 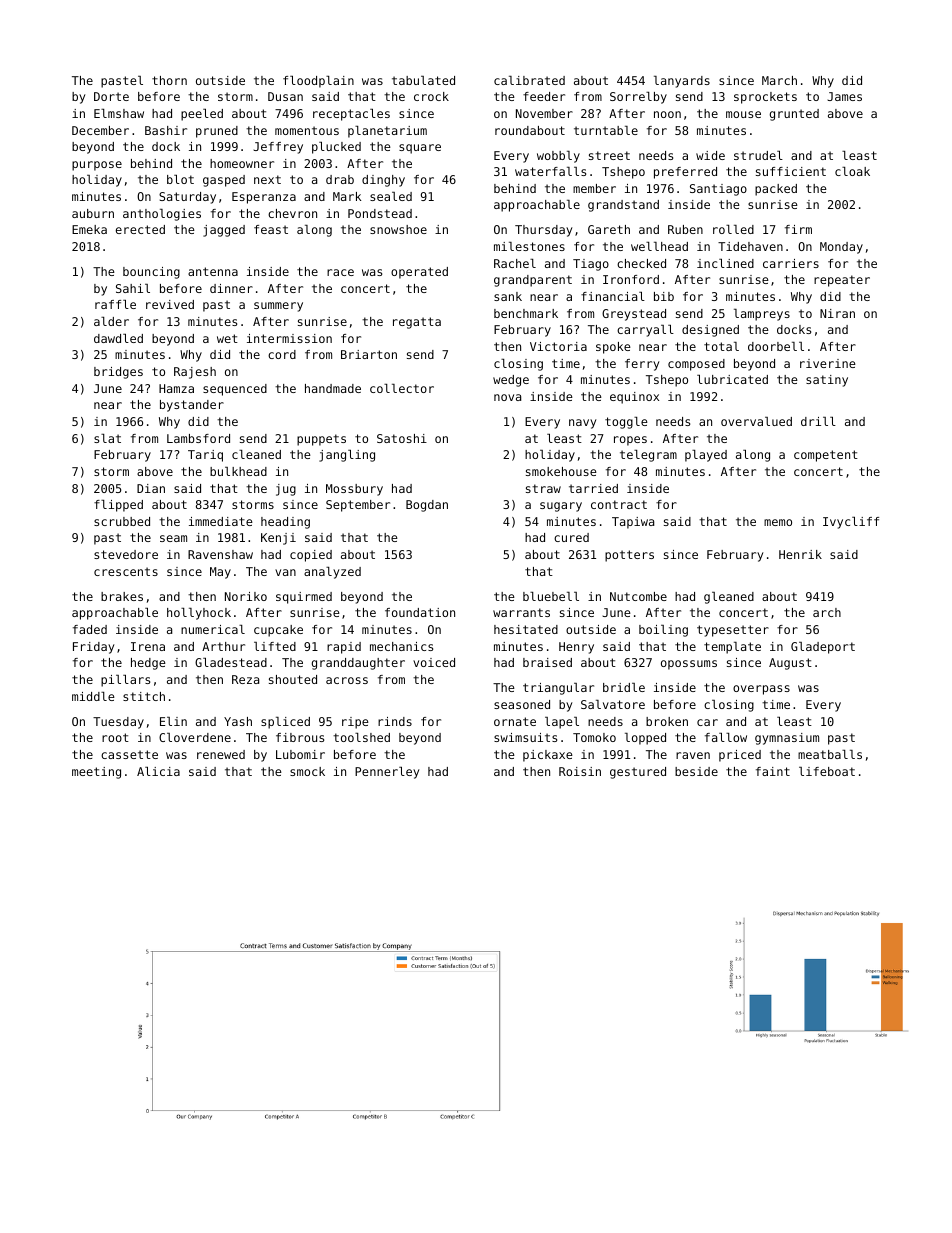 What do you see at coordinates (256, 454) in the screenshot?
I see `cleaned` at bounding box center [256, 454].
